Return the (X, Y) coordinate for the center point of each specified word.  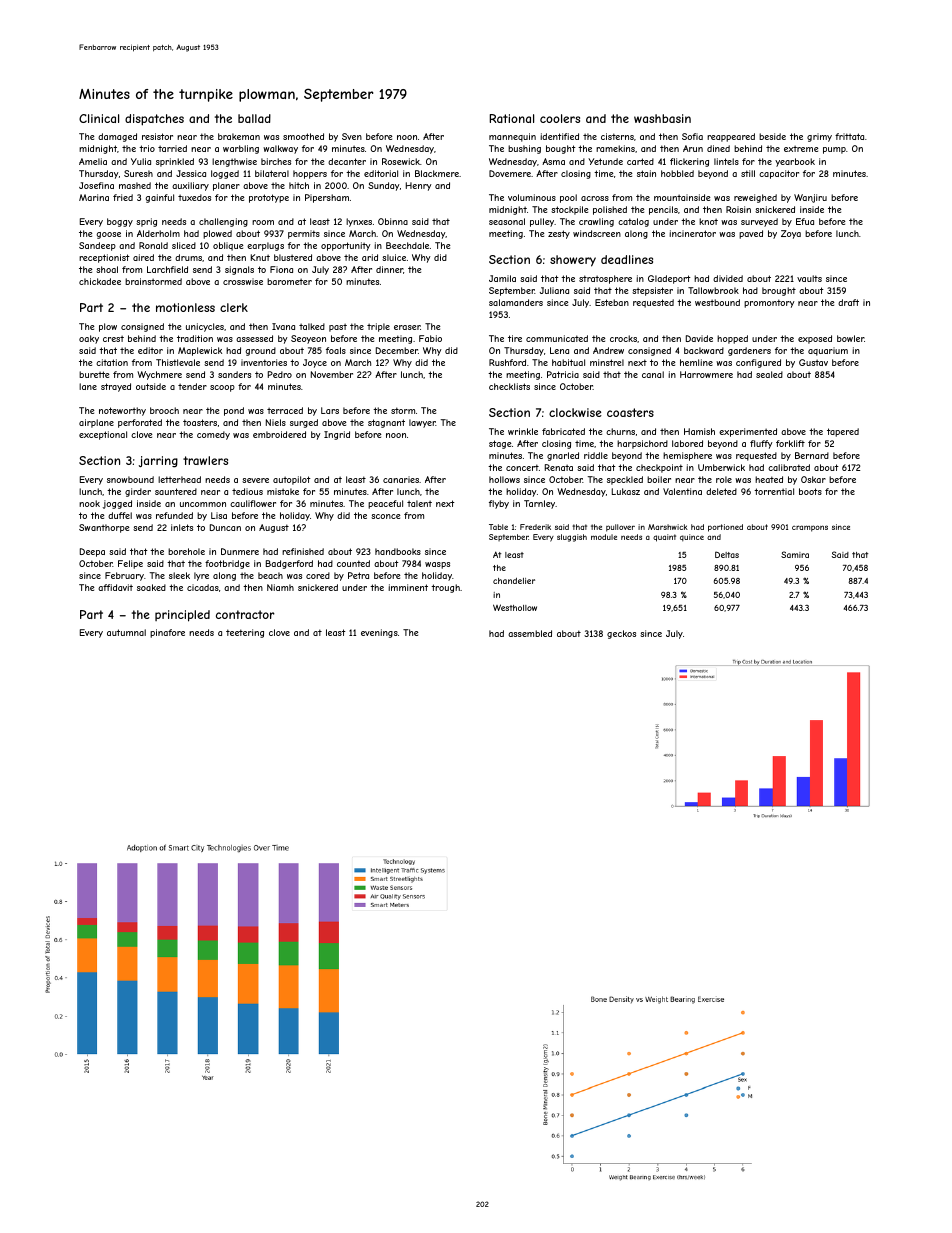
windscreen (597, 233)
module (604, 537)
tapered (843, 432)
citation (112, 362)
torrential (774, 491)
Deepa (92, 552)
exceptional (103, 435)
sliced (184, 245)
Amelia (93, 161)
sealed (769, 374)
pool (568, 198)
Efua (805, 221)
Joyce (315, 363)
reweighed (755, 198)
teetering (245, 633)
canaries (401, 479)
